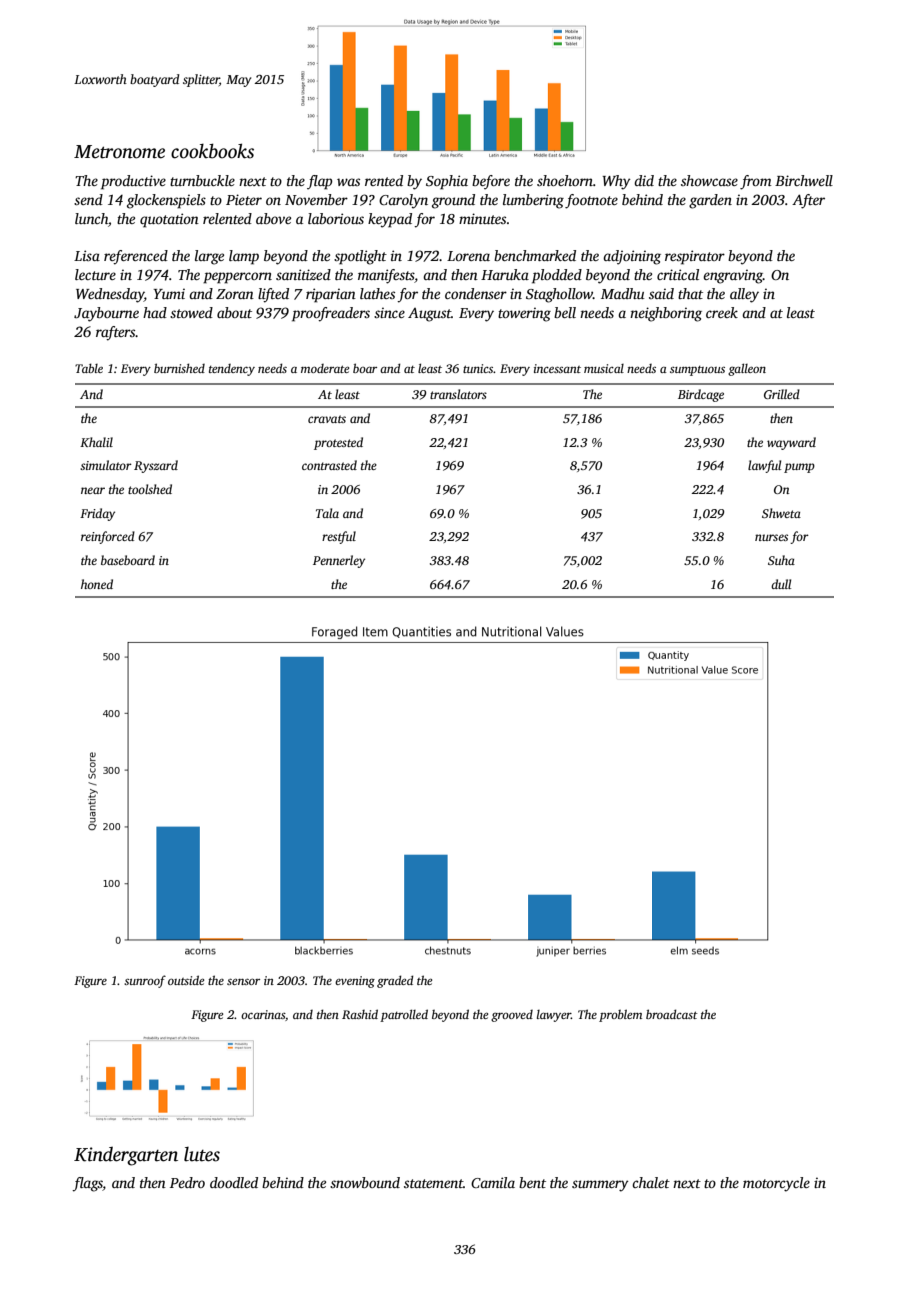 This image has height=1316, width=908. Describe the element at coordinates (781, 513) in the image. I see `Shweta` at that location.
